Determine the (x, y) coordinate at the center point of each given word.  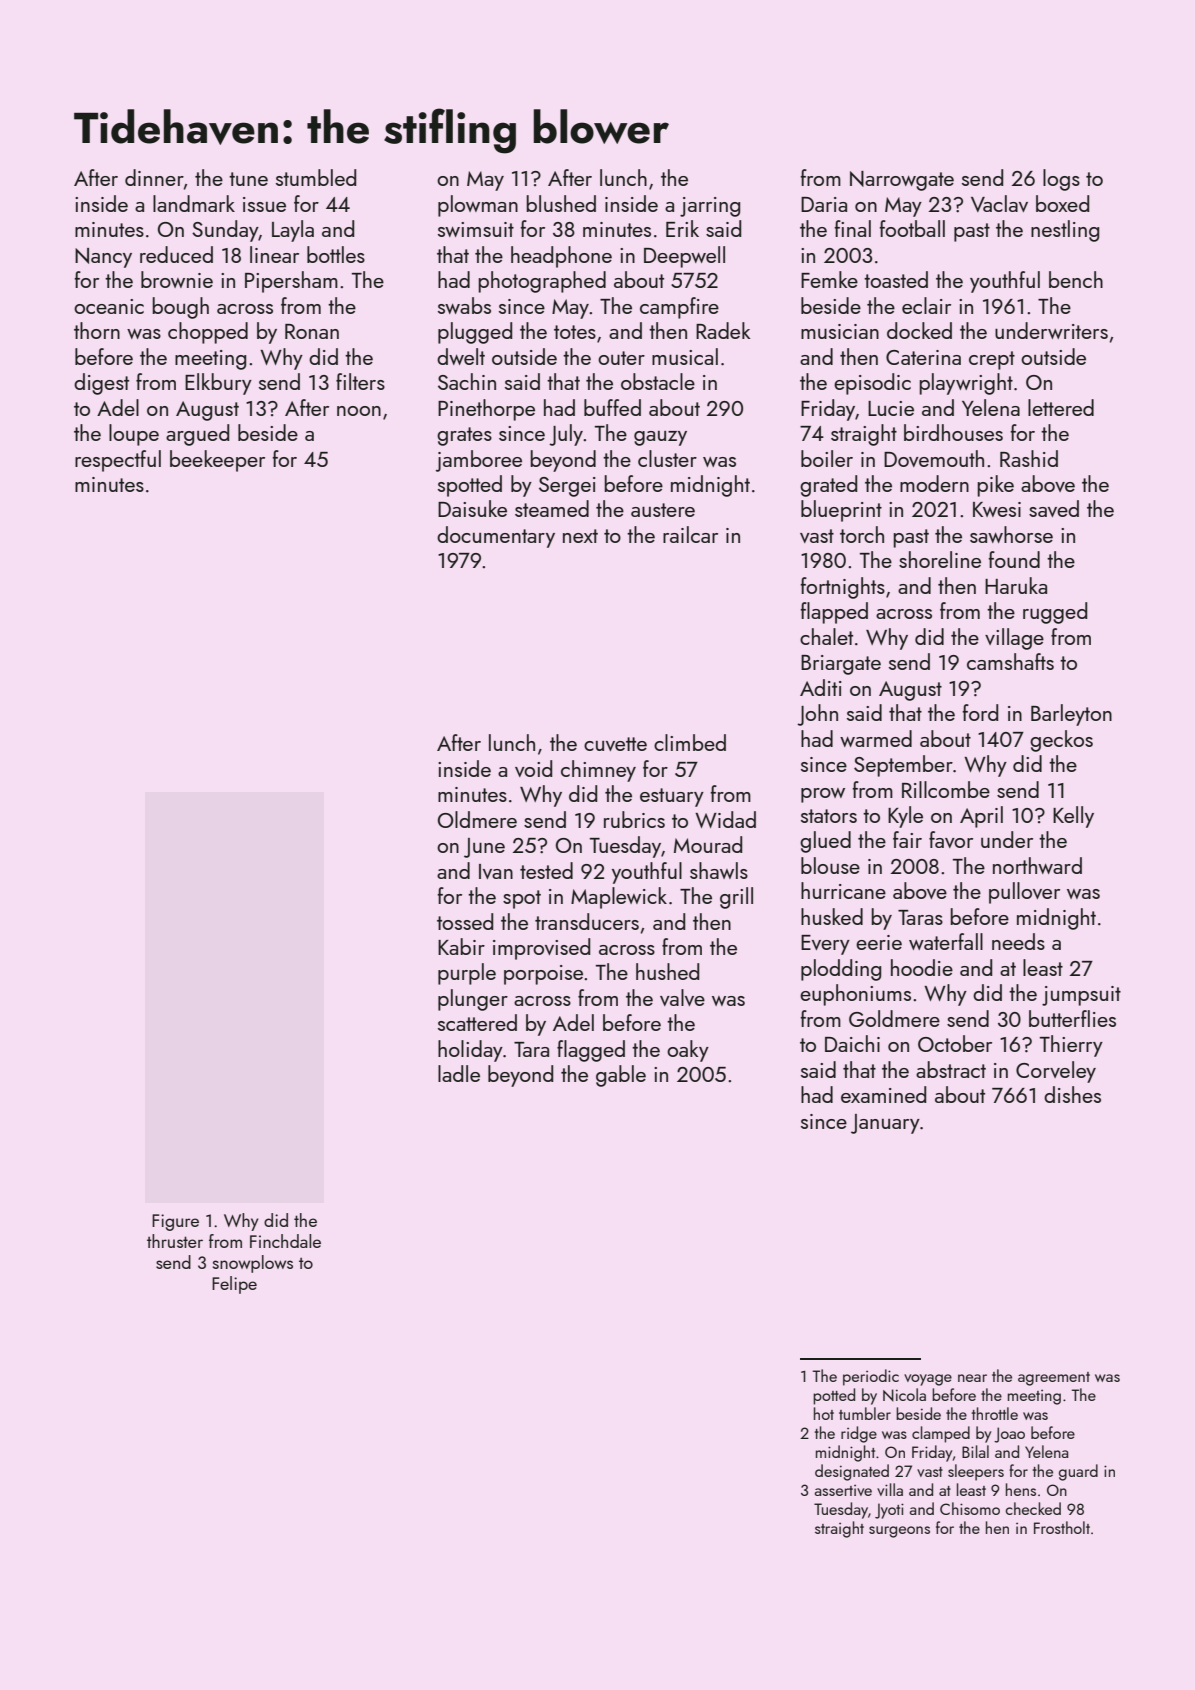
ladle (459, 1073)
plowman (478, 206)
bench (1076, 279)
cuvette (615, 744)
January (885, 1124)
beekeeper (217, 461)
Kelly (1073, 817)
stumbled (316, 177)
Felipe (234, 1285)
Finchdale (285, 1241)
